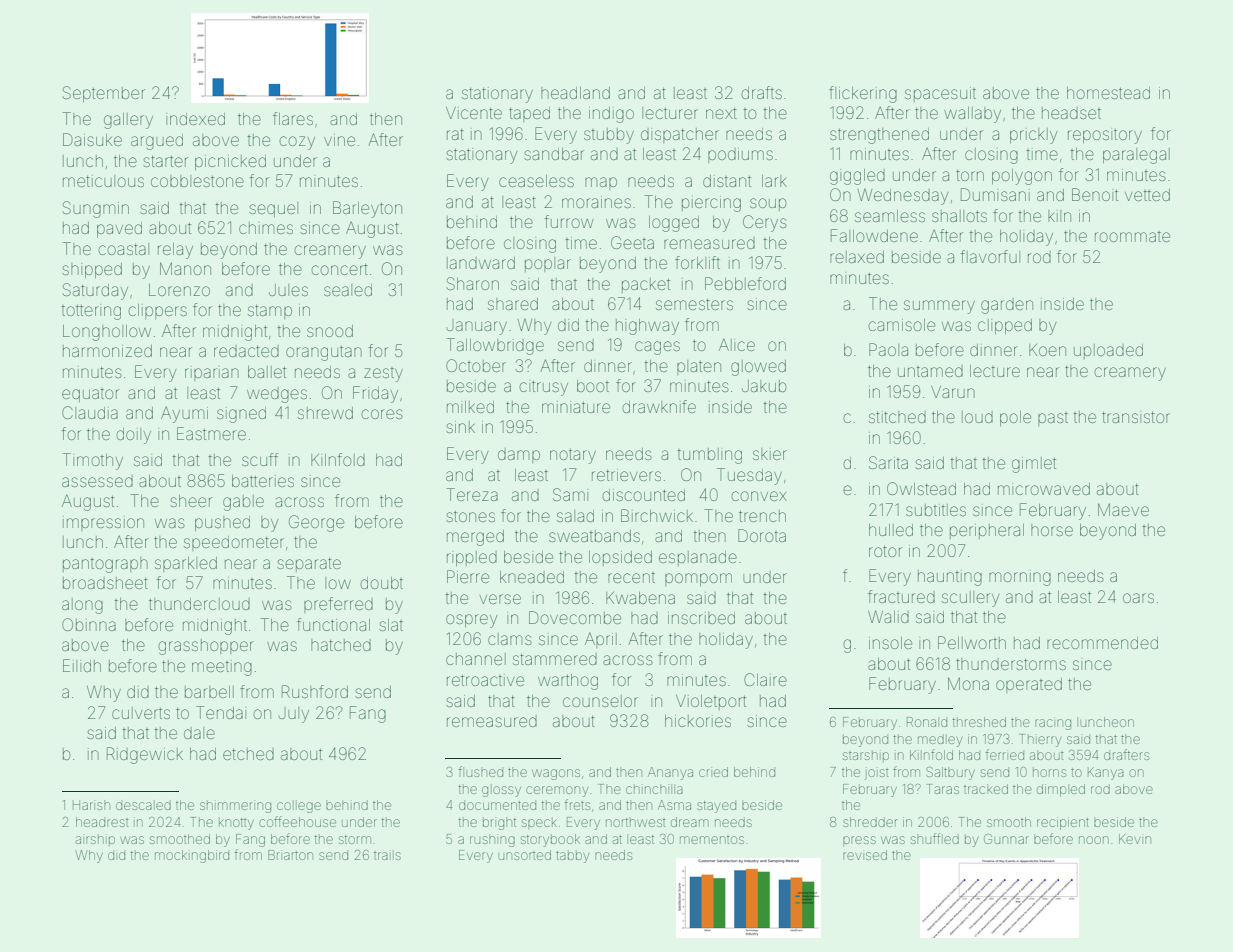  What do you see at coordinates (646, 285) in the screenshot?
I see `packet` at bounding box center [646, 285].
